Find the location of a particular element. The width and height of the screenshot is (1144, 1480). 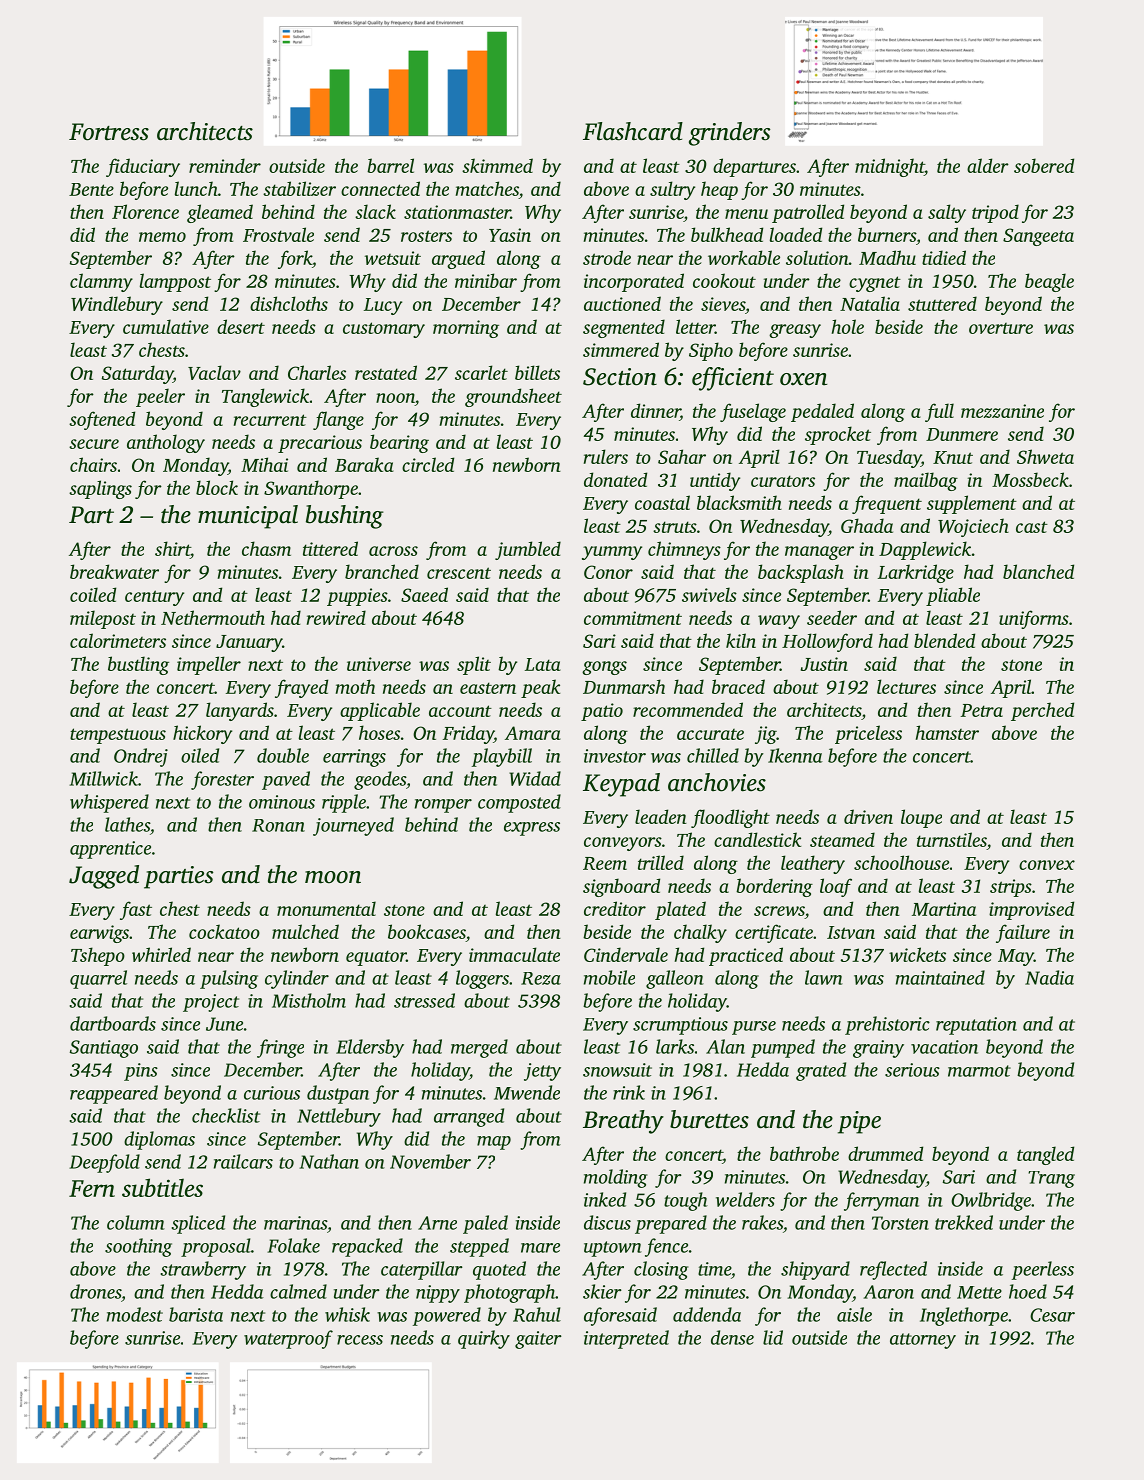

merged is located at coordinates (479, 1048).
